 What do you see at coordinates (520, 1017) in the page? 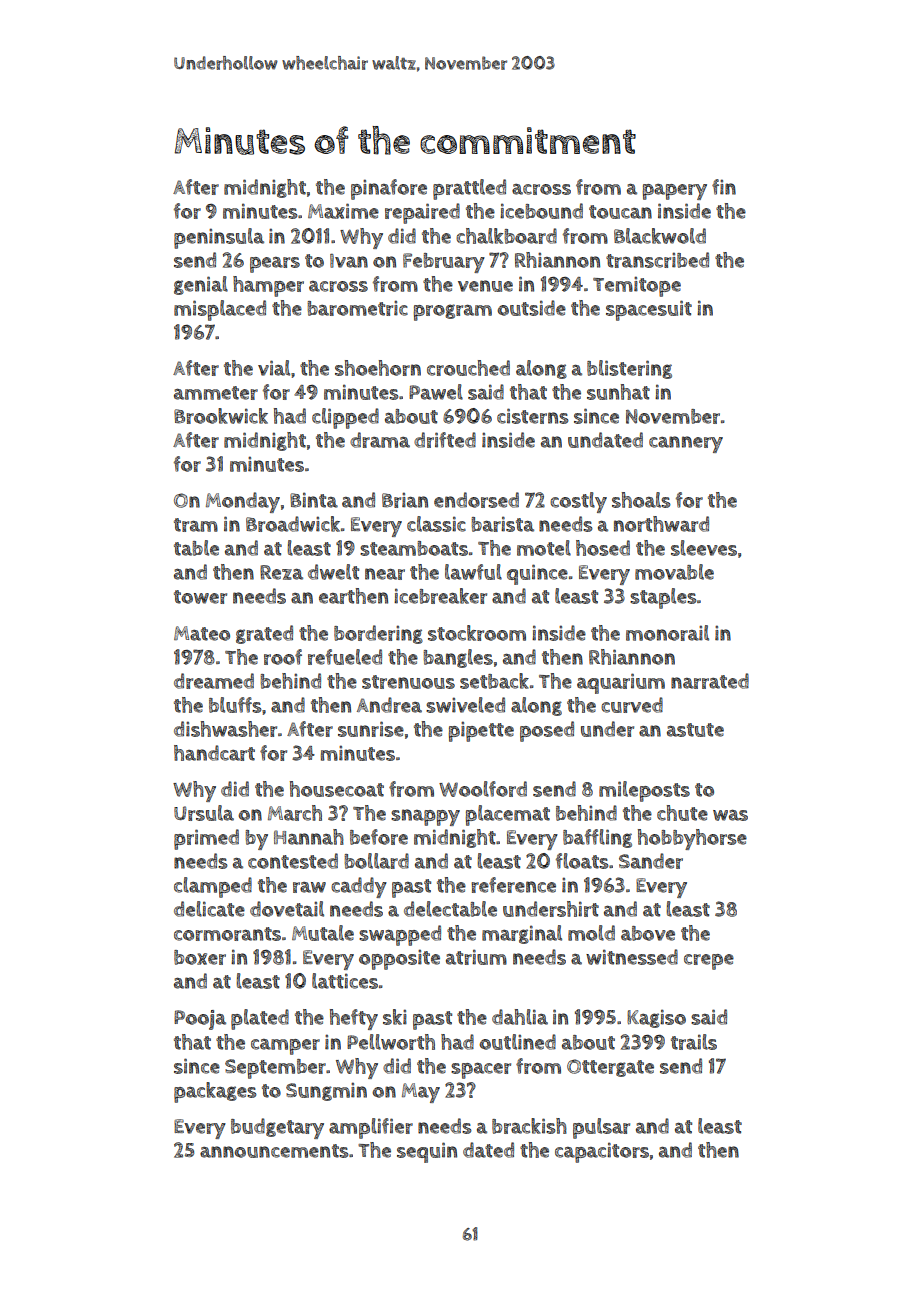
I see `dahlia` at bounding box center [520, 1017].
